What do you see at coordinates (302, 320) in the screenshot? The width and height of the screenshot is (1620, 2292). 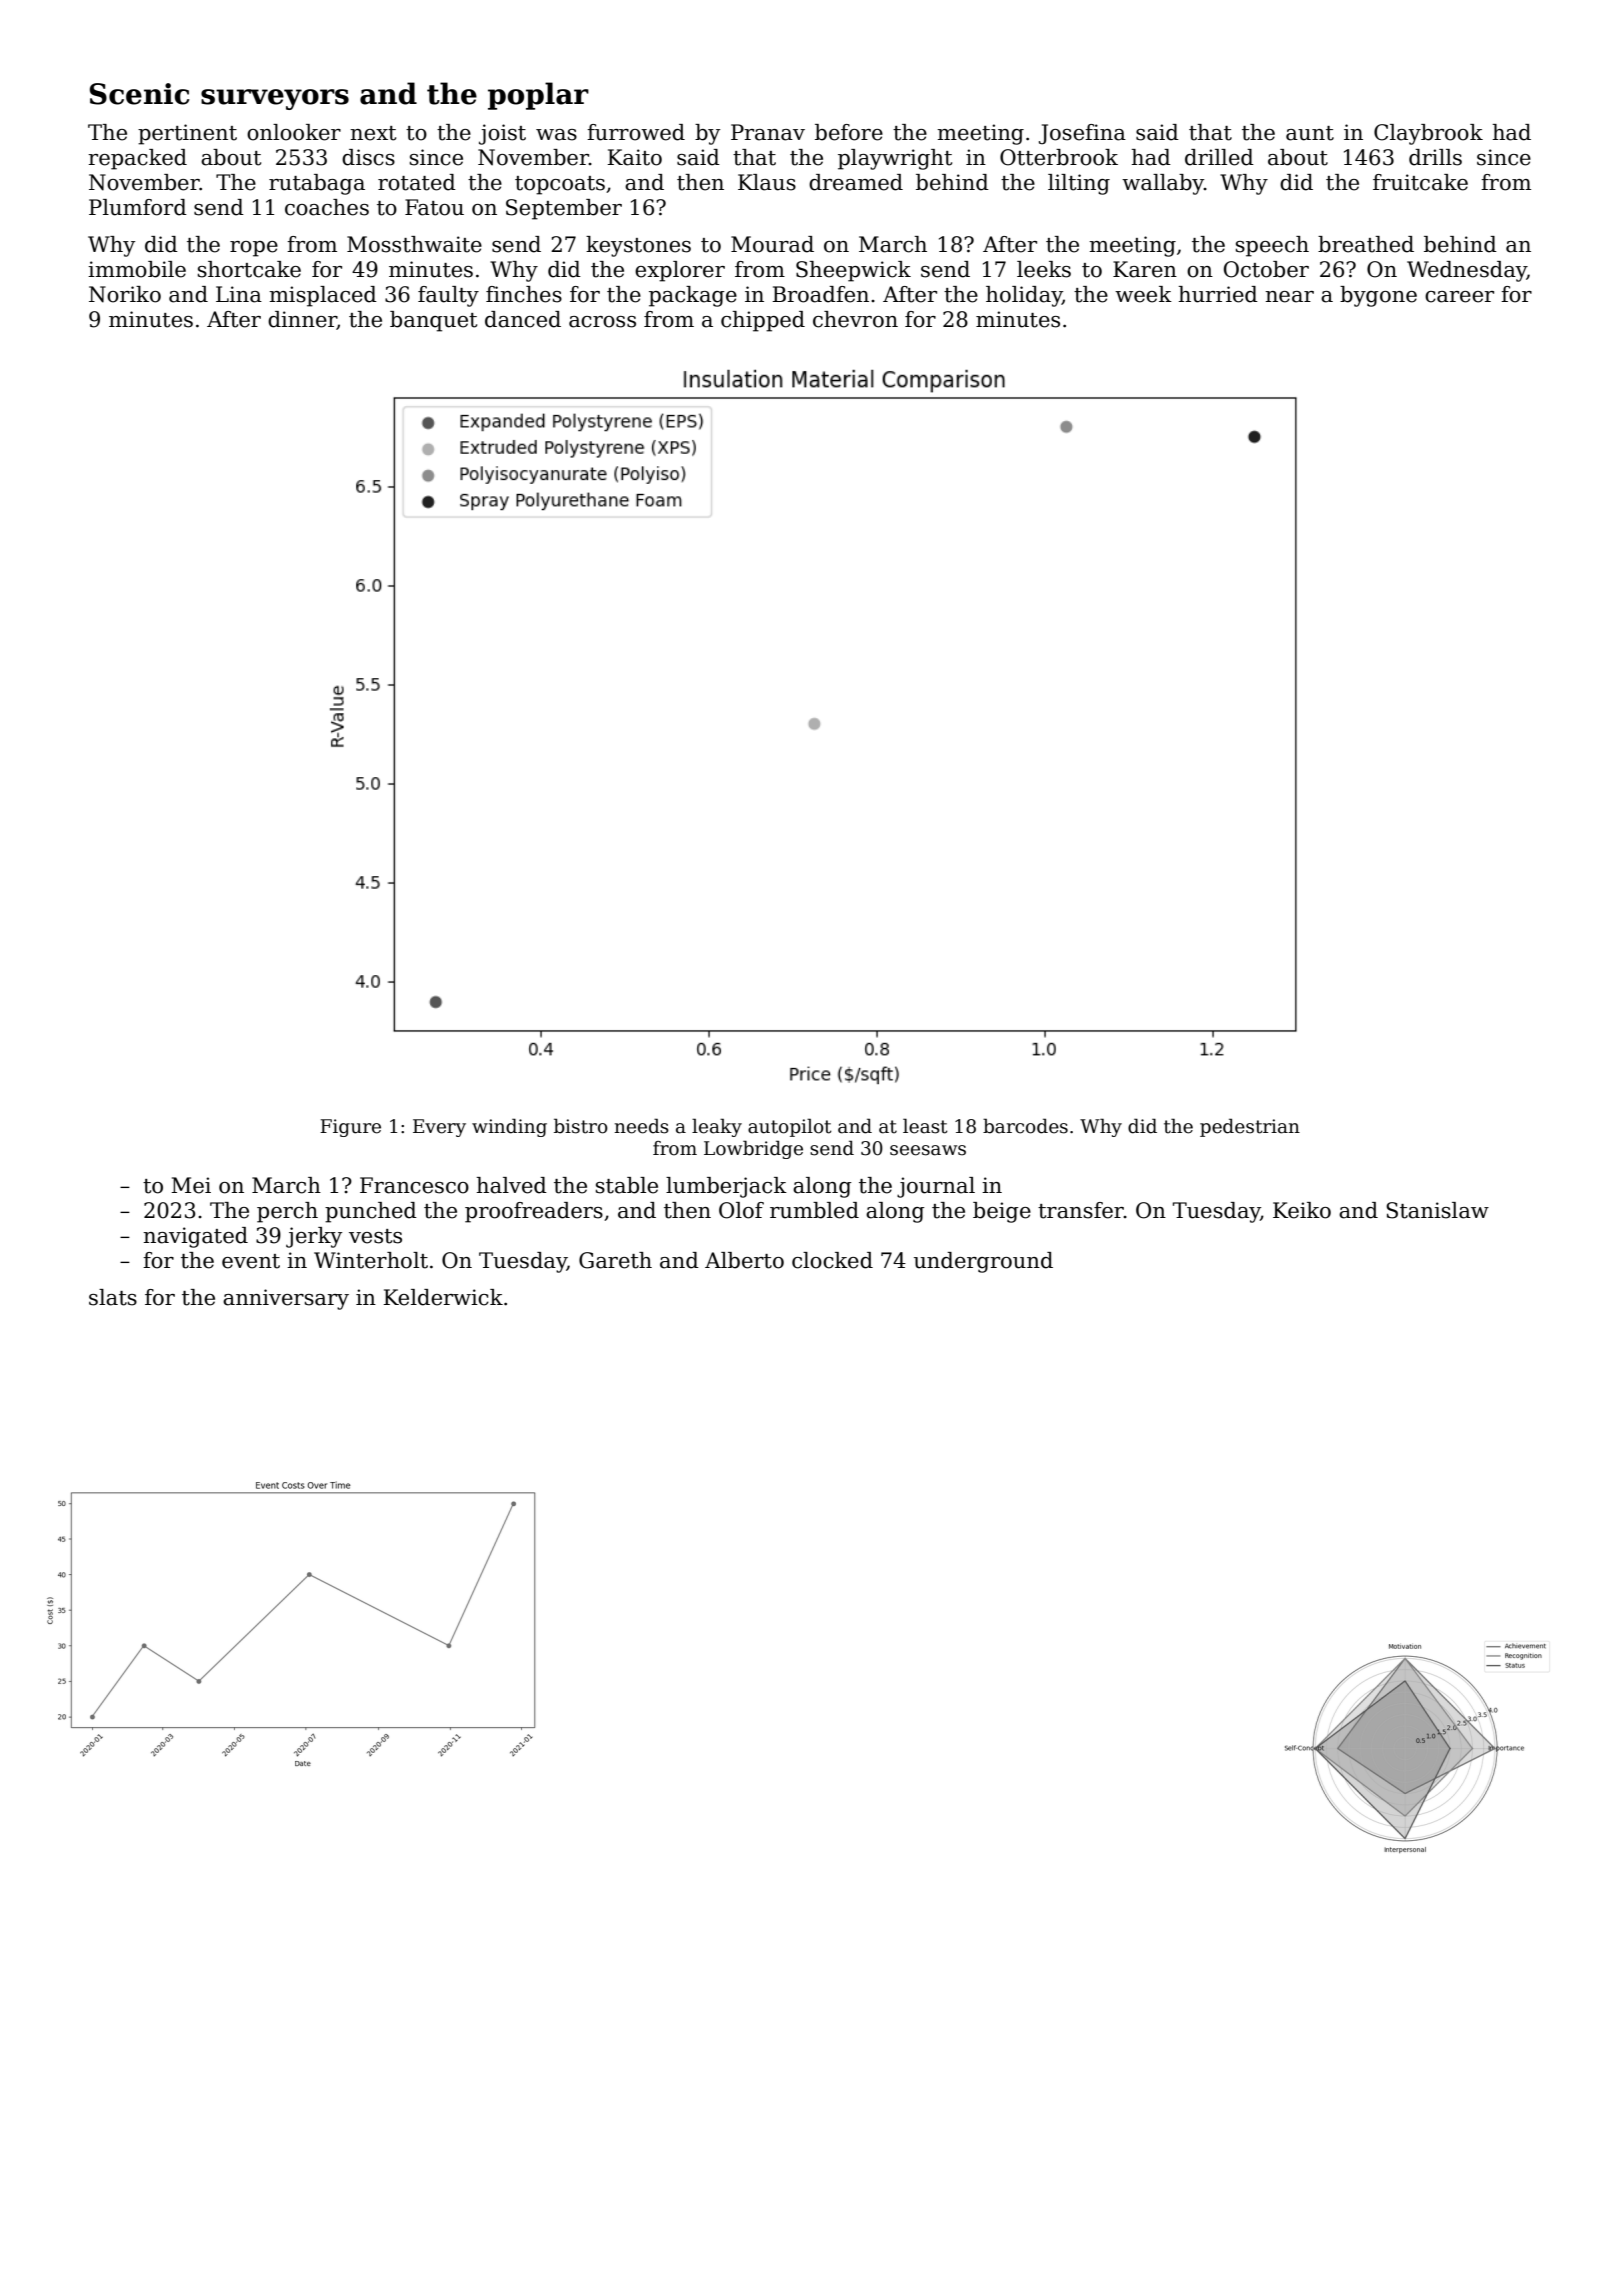 I see `dinner` at bounding box center [302, 320].
